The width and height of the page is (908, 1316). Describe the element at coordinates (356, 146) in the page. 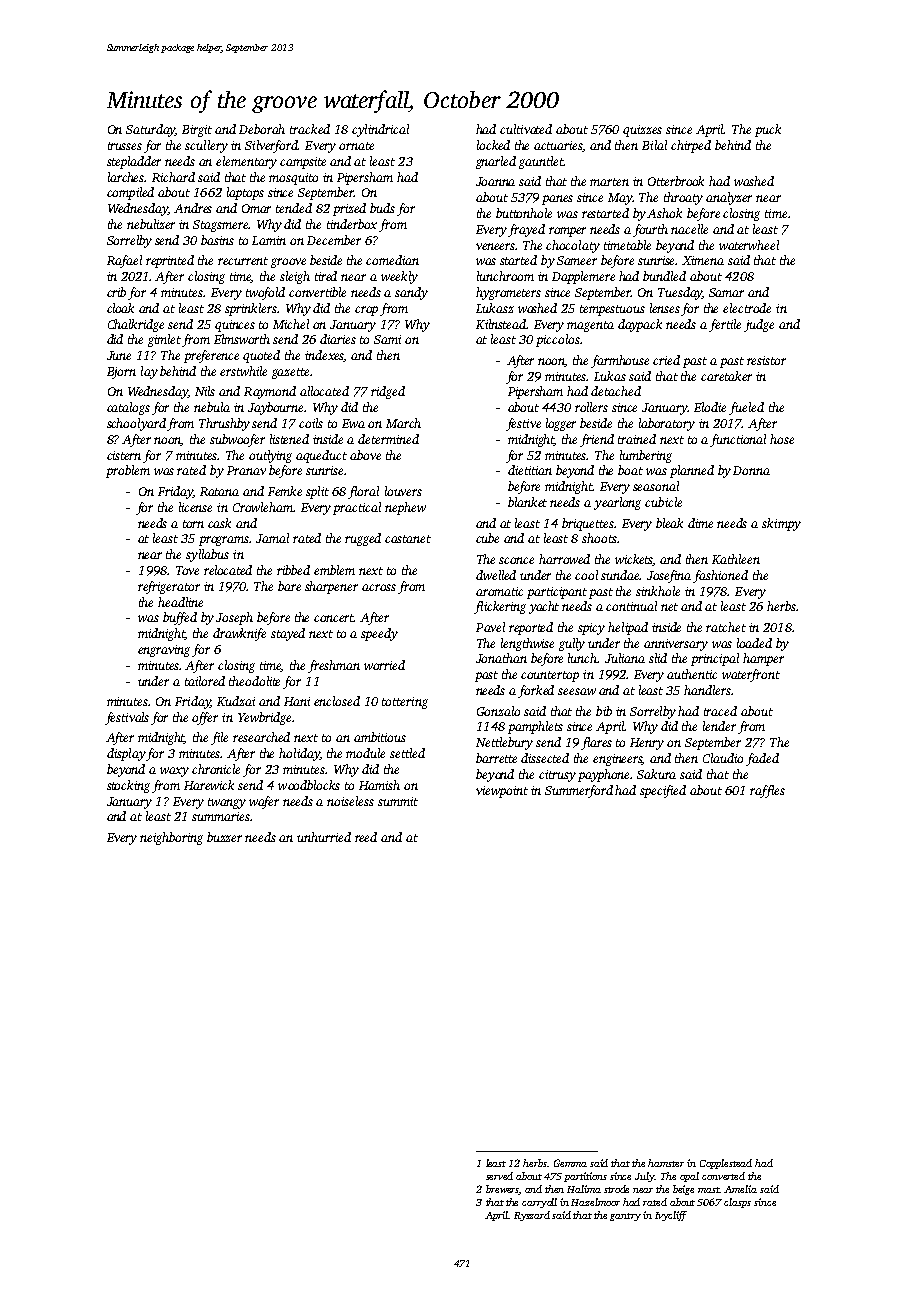

I see `ornate` at that location.
